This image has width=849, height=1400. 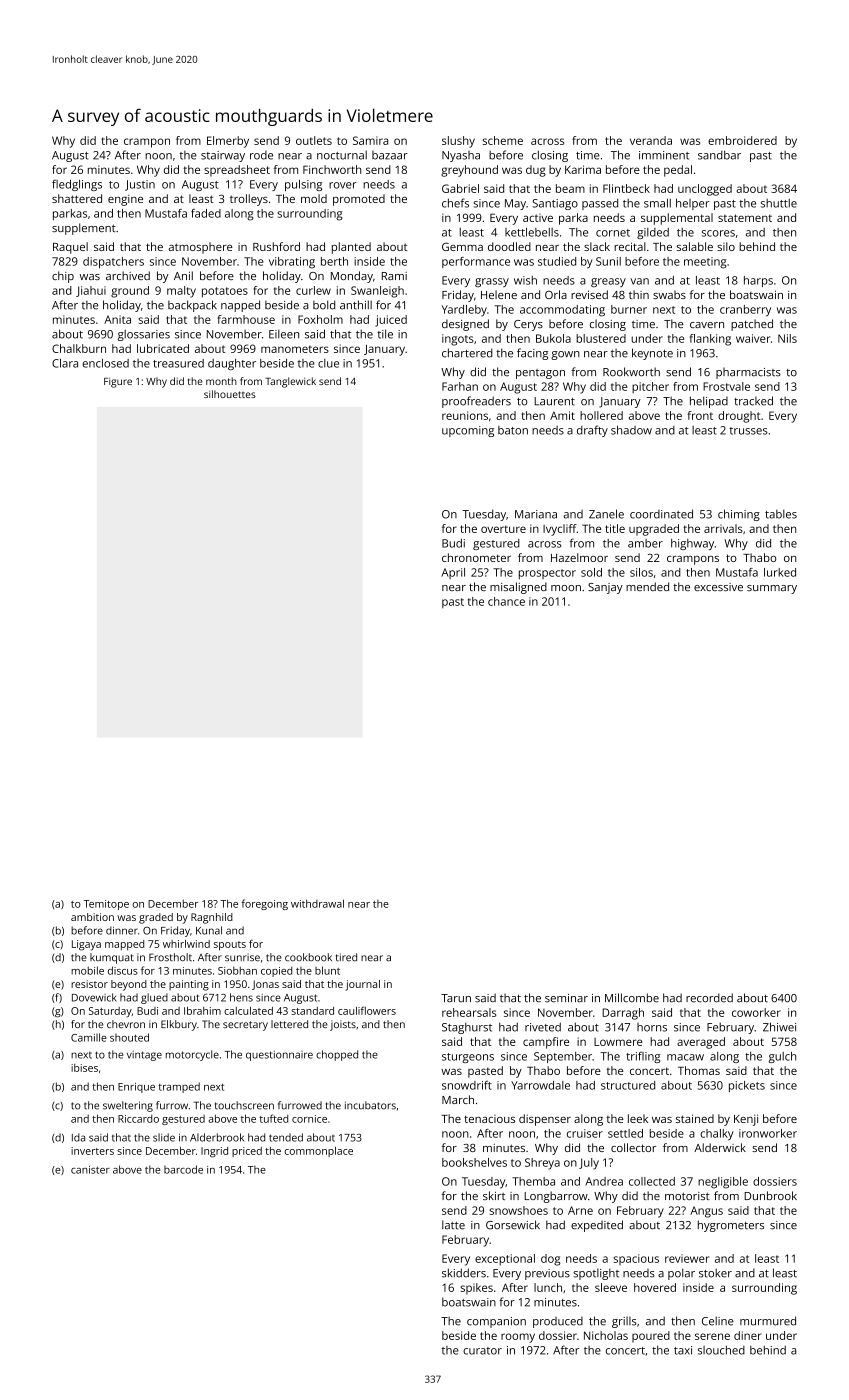 I want to click on curator, so click(x=482, y=1351).
